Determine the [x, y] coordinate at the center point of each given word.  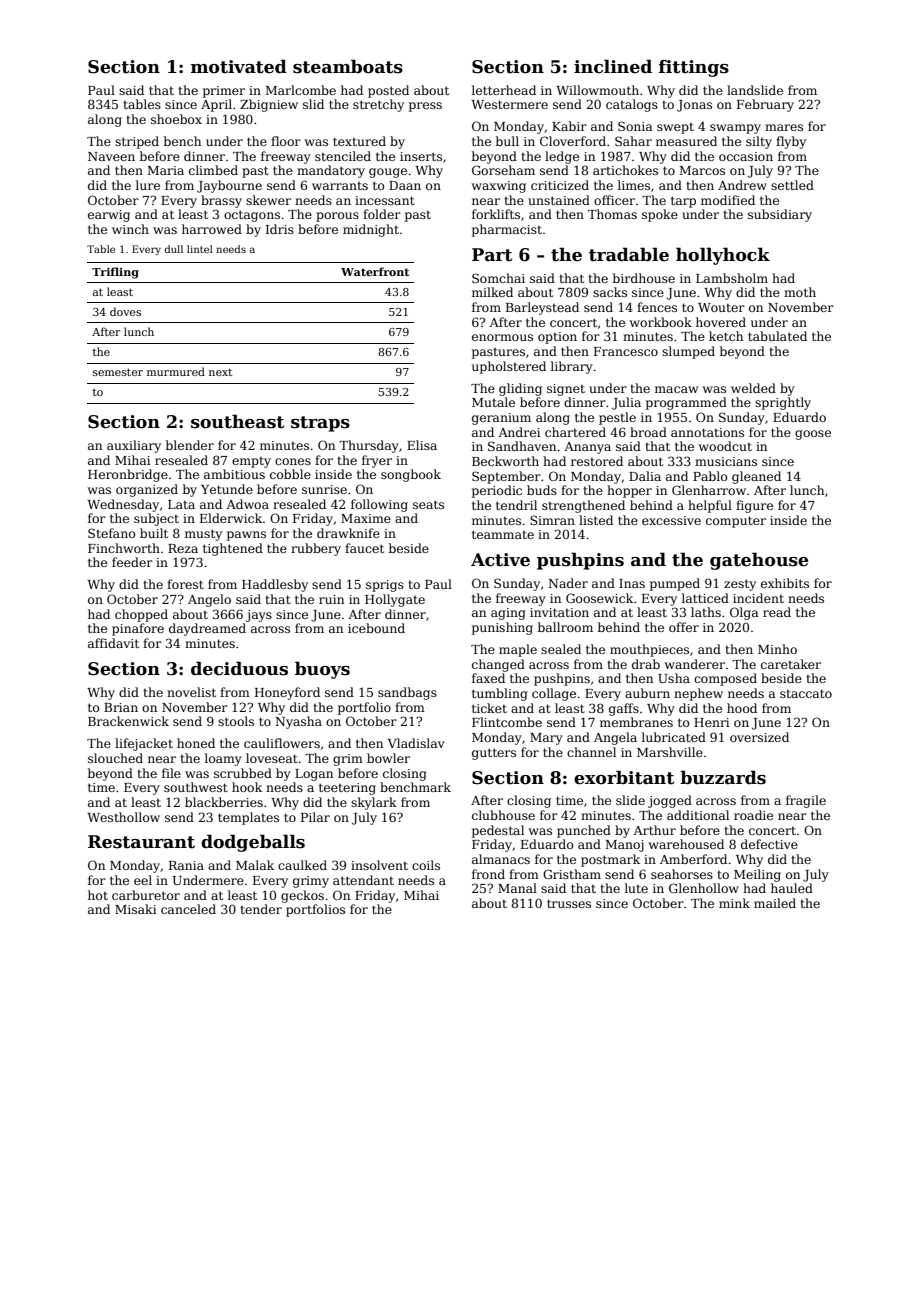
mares [784, 127]
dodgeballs [253, 843]
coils [426, 865]
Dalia [645, 476]
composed [725, 679]
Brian [121, 707]
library [572, 367]
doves [125, 311]
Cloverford [573, 141]
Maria [166, 170]
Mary [546, 739]
